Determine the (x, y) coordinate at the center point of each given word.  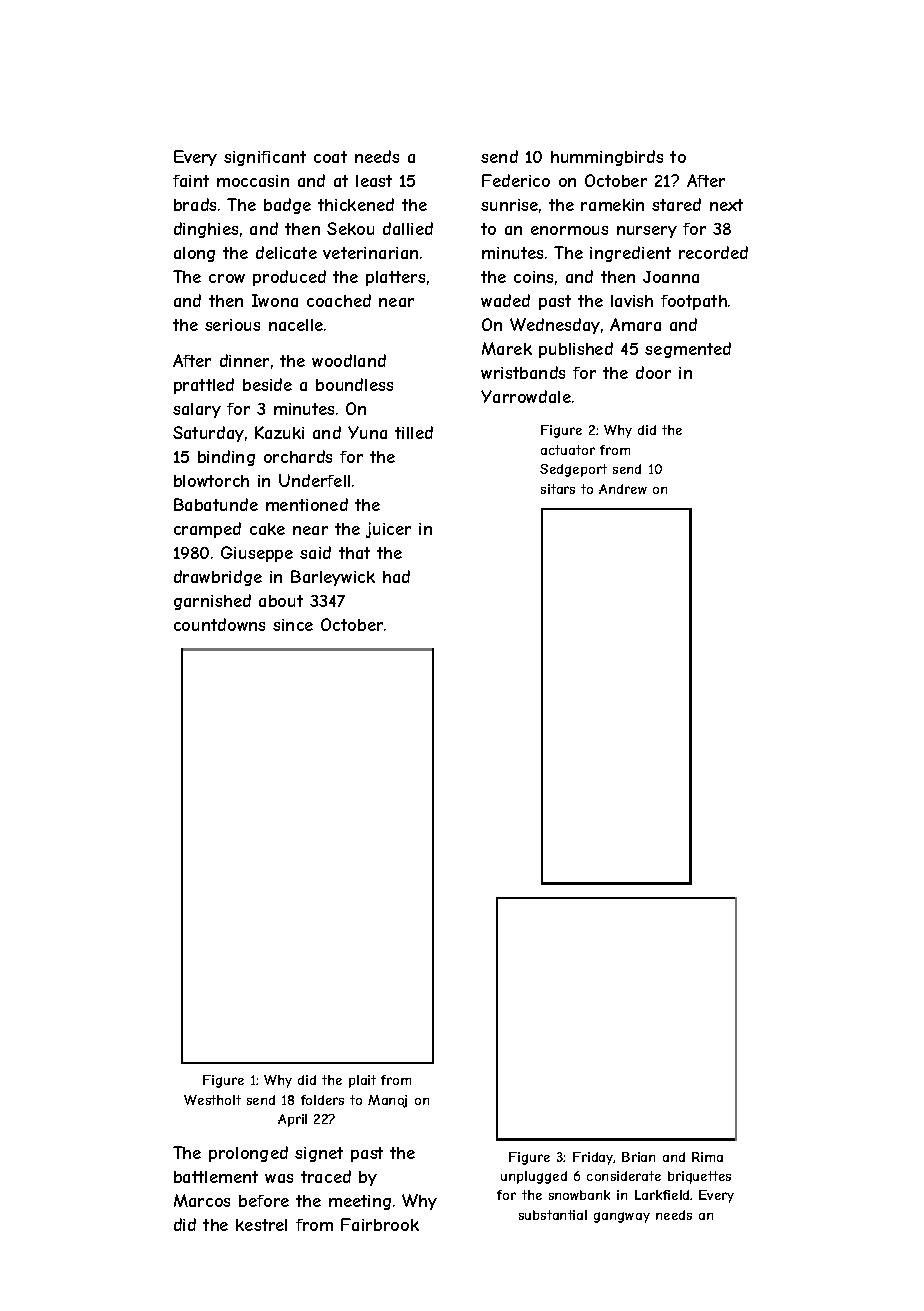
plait (362, 1081)
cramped (207, 530)
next (726, 205)
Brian (638, 1157)
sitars (558, 489)
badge (287, 206)
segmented (688, 350)
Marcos (202, 1200)
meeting (360, 1202)
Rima (707, 1157)
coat (330, 157)
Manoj (387, 1101)
